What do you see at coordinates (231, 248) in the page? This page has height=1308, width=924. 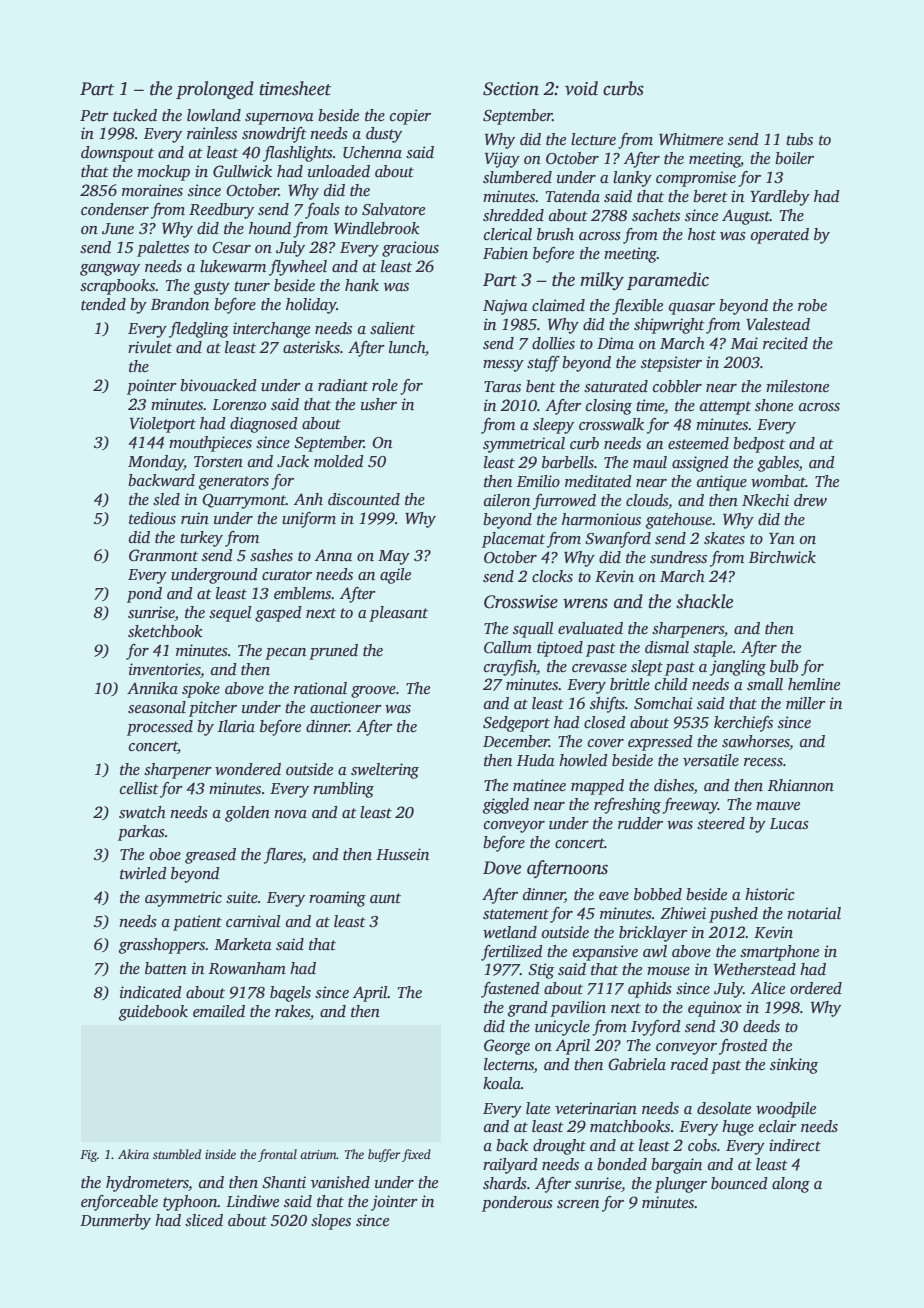 I see `Cesar` at bounding box center [231, 248].
